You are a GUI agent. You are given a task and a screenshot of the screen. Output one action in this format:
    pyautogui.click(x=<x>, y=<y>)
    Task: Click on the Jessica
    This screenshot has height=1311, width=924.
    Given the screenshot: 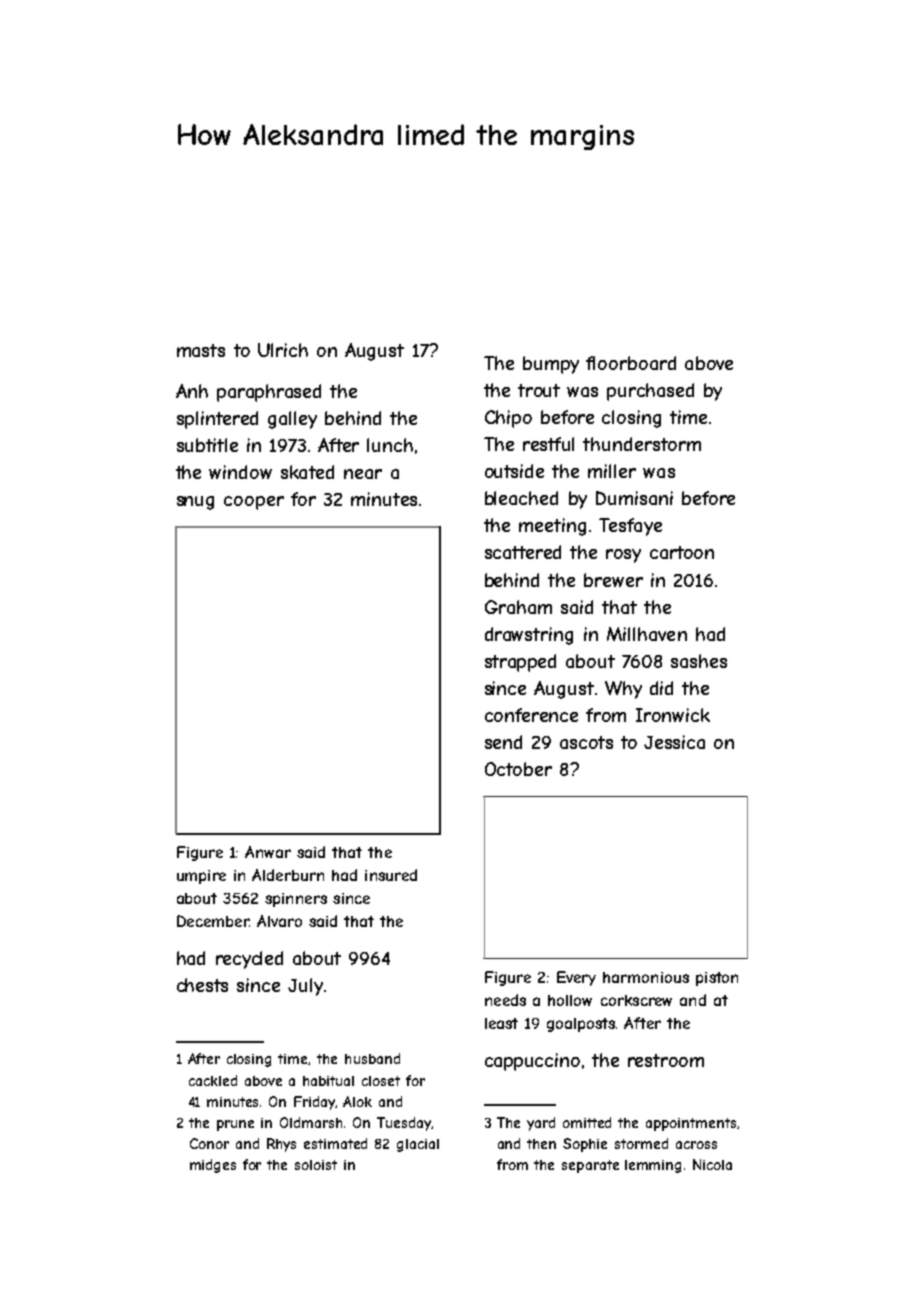 What is the action you would take?
    pyautogui.click(x=674, y=742)
